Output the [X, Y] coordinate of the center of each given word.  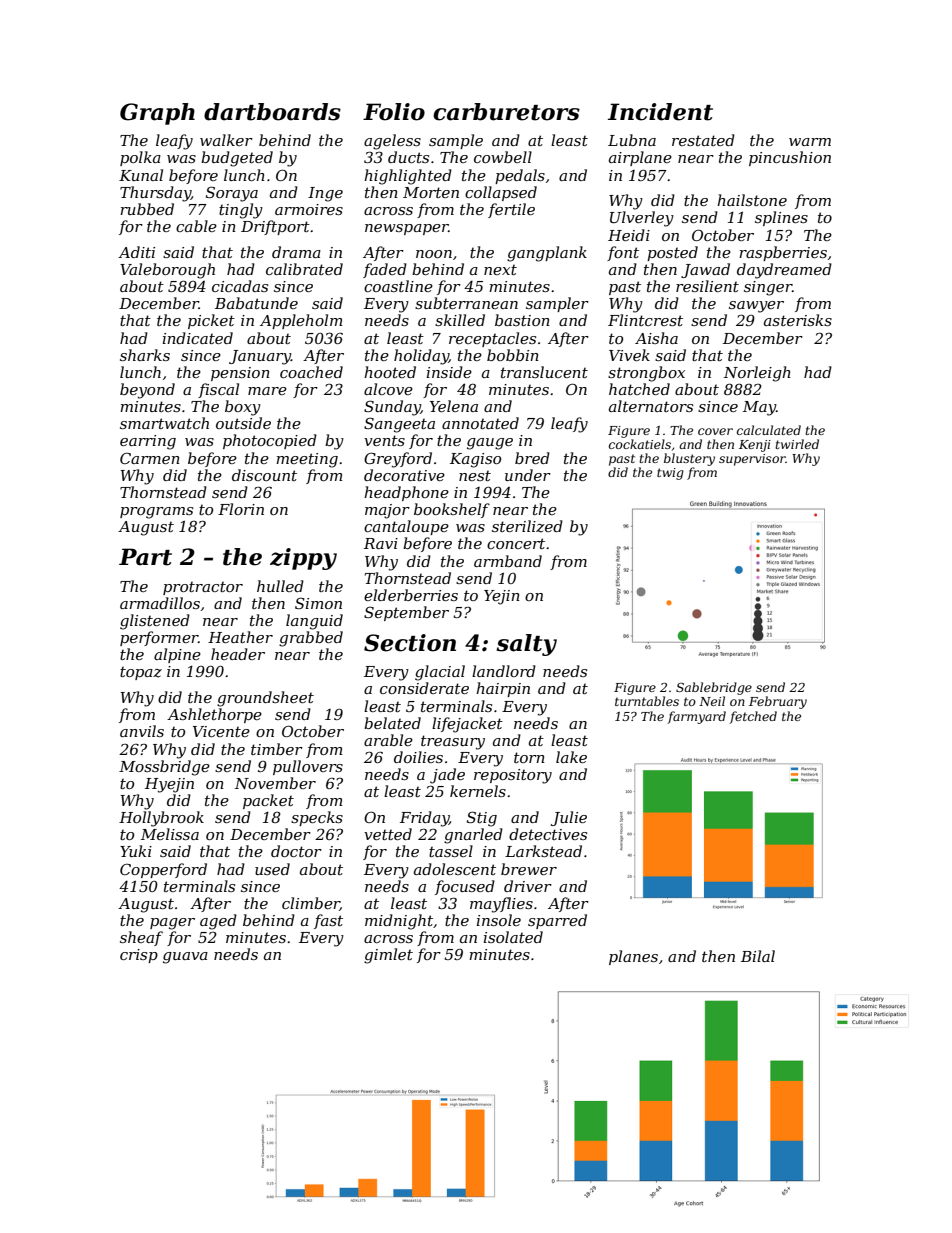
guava [185, 958]
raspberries [783, 253]
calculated [769, 430]
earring [148, 442]
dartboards [272, 112]
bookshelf [452, 510]
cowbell [503, 157]
